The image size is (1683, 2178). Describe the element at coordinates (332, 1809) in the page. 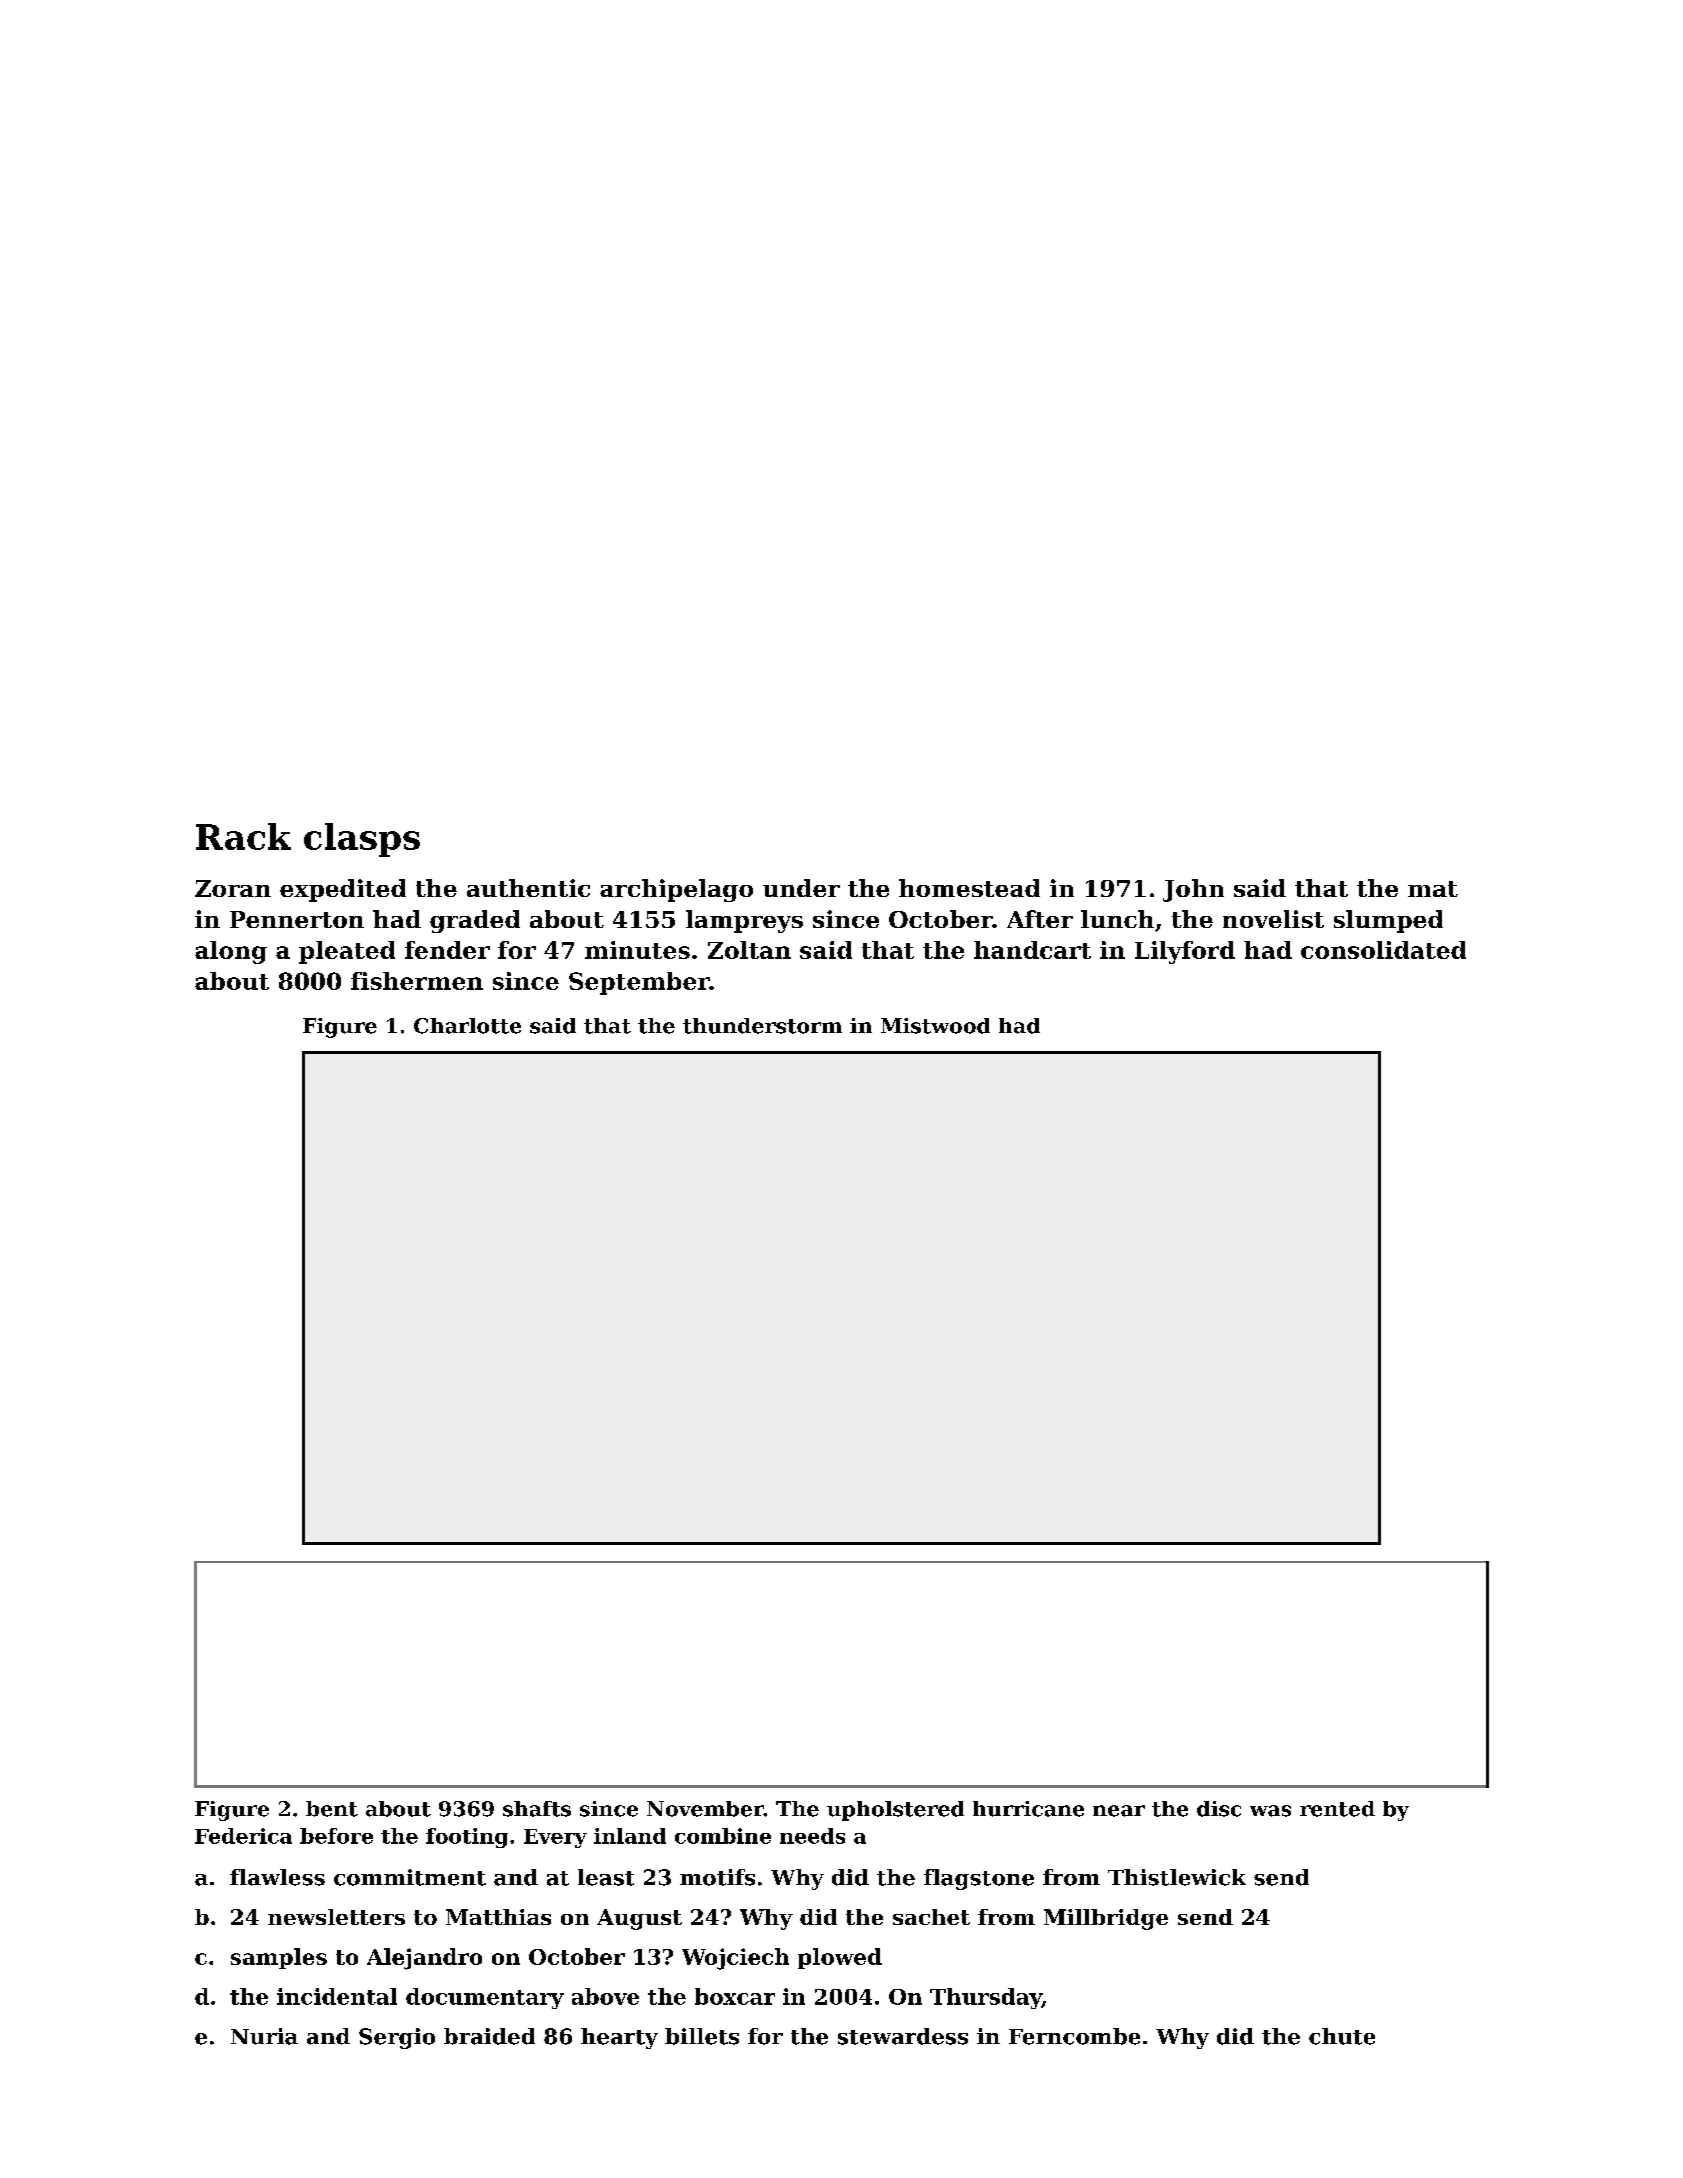

I see `bent` at that location.
